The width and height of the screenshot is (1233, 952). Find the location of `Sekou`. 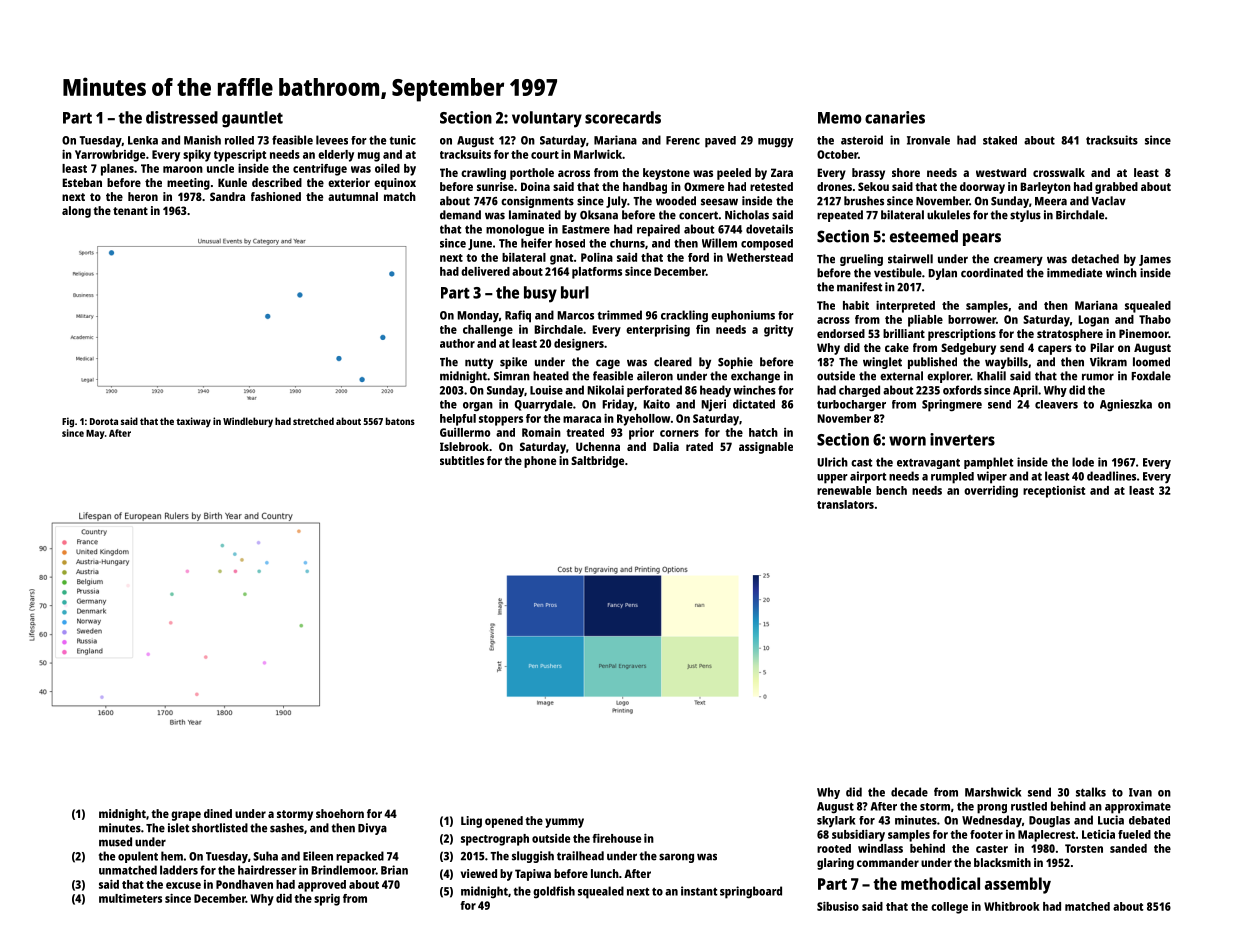

Sekou is located at coordinates (873, 186).
